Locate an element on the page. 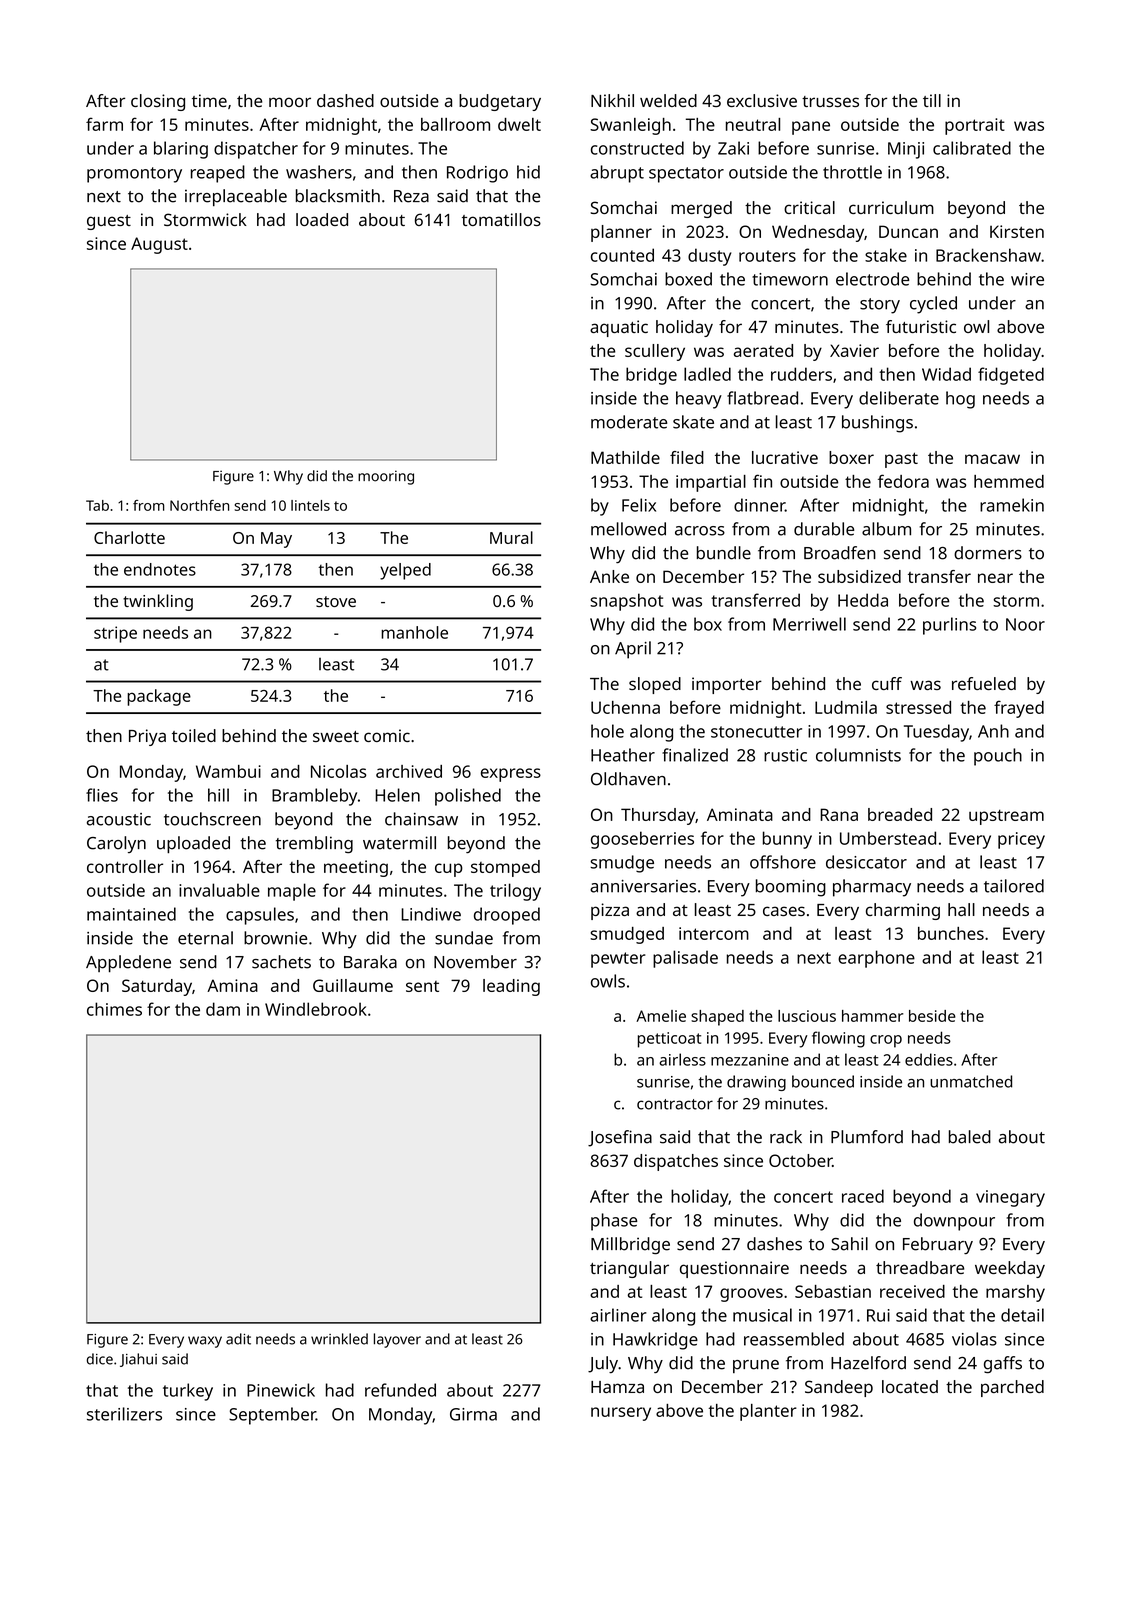 This document has height=1606, width=1131. ramekin is located at coordinates (1012, 505).
